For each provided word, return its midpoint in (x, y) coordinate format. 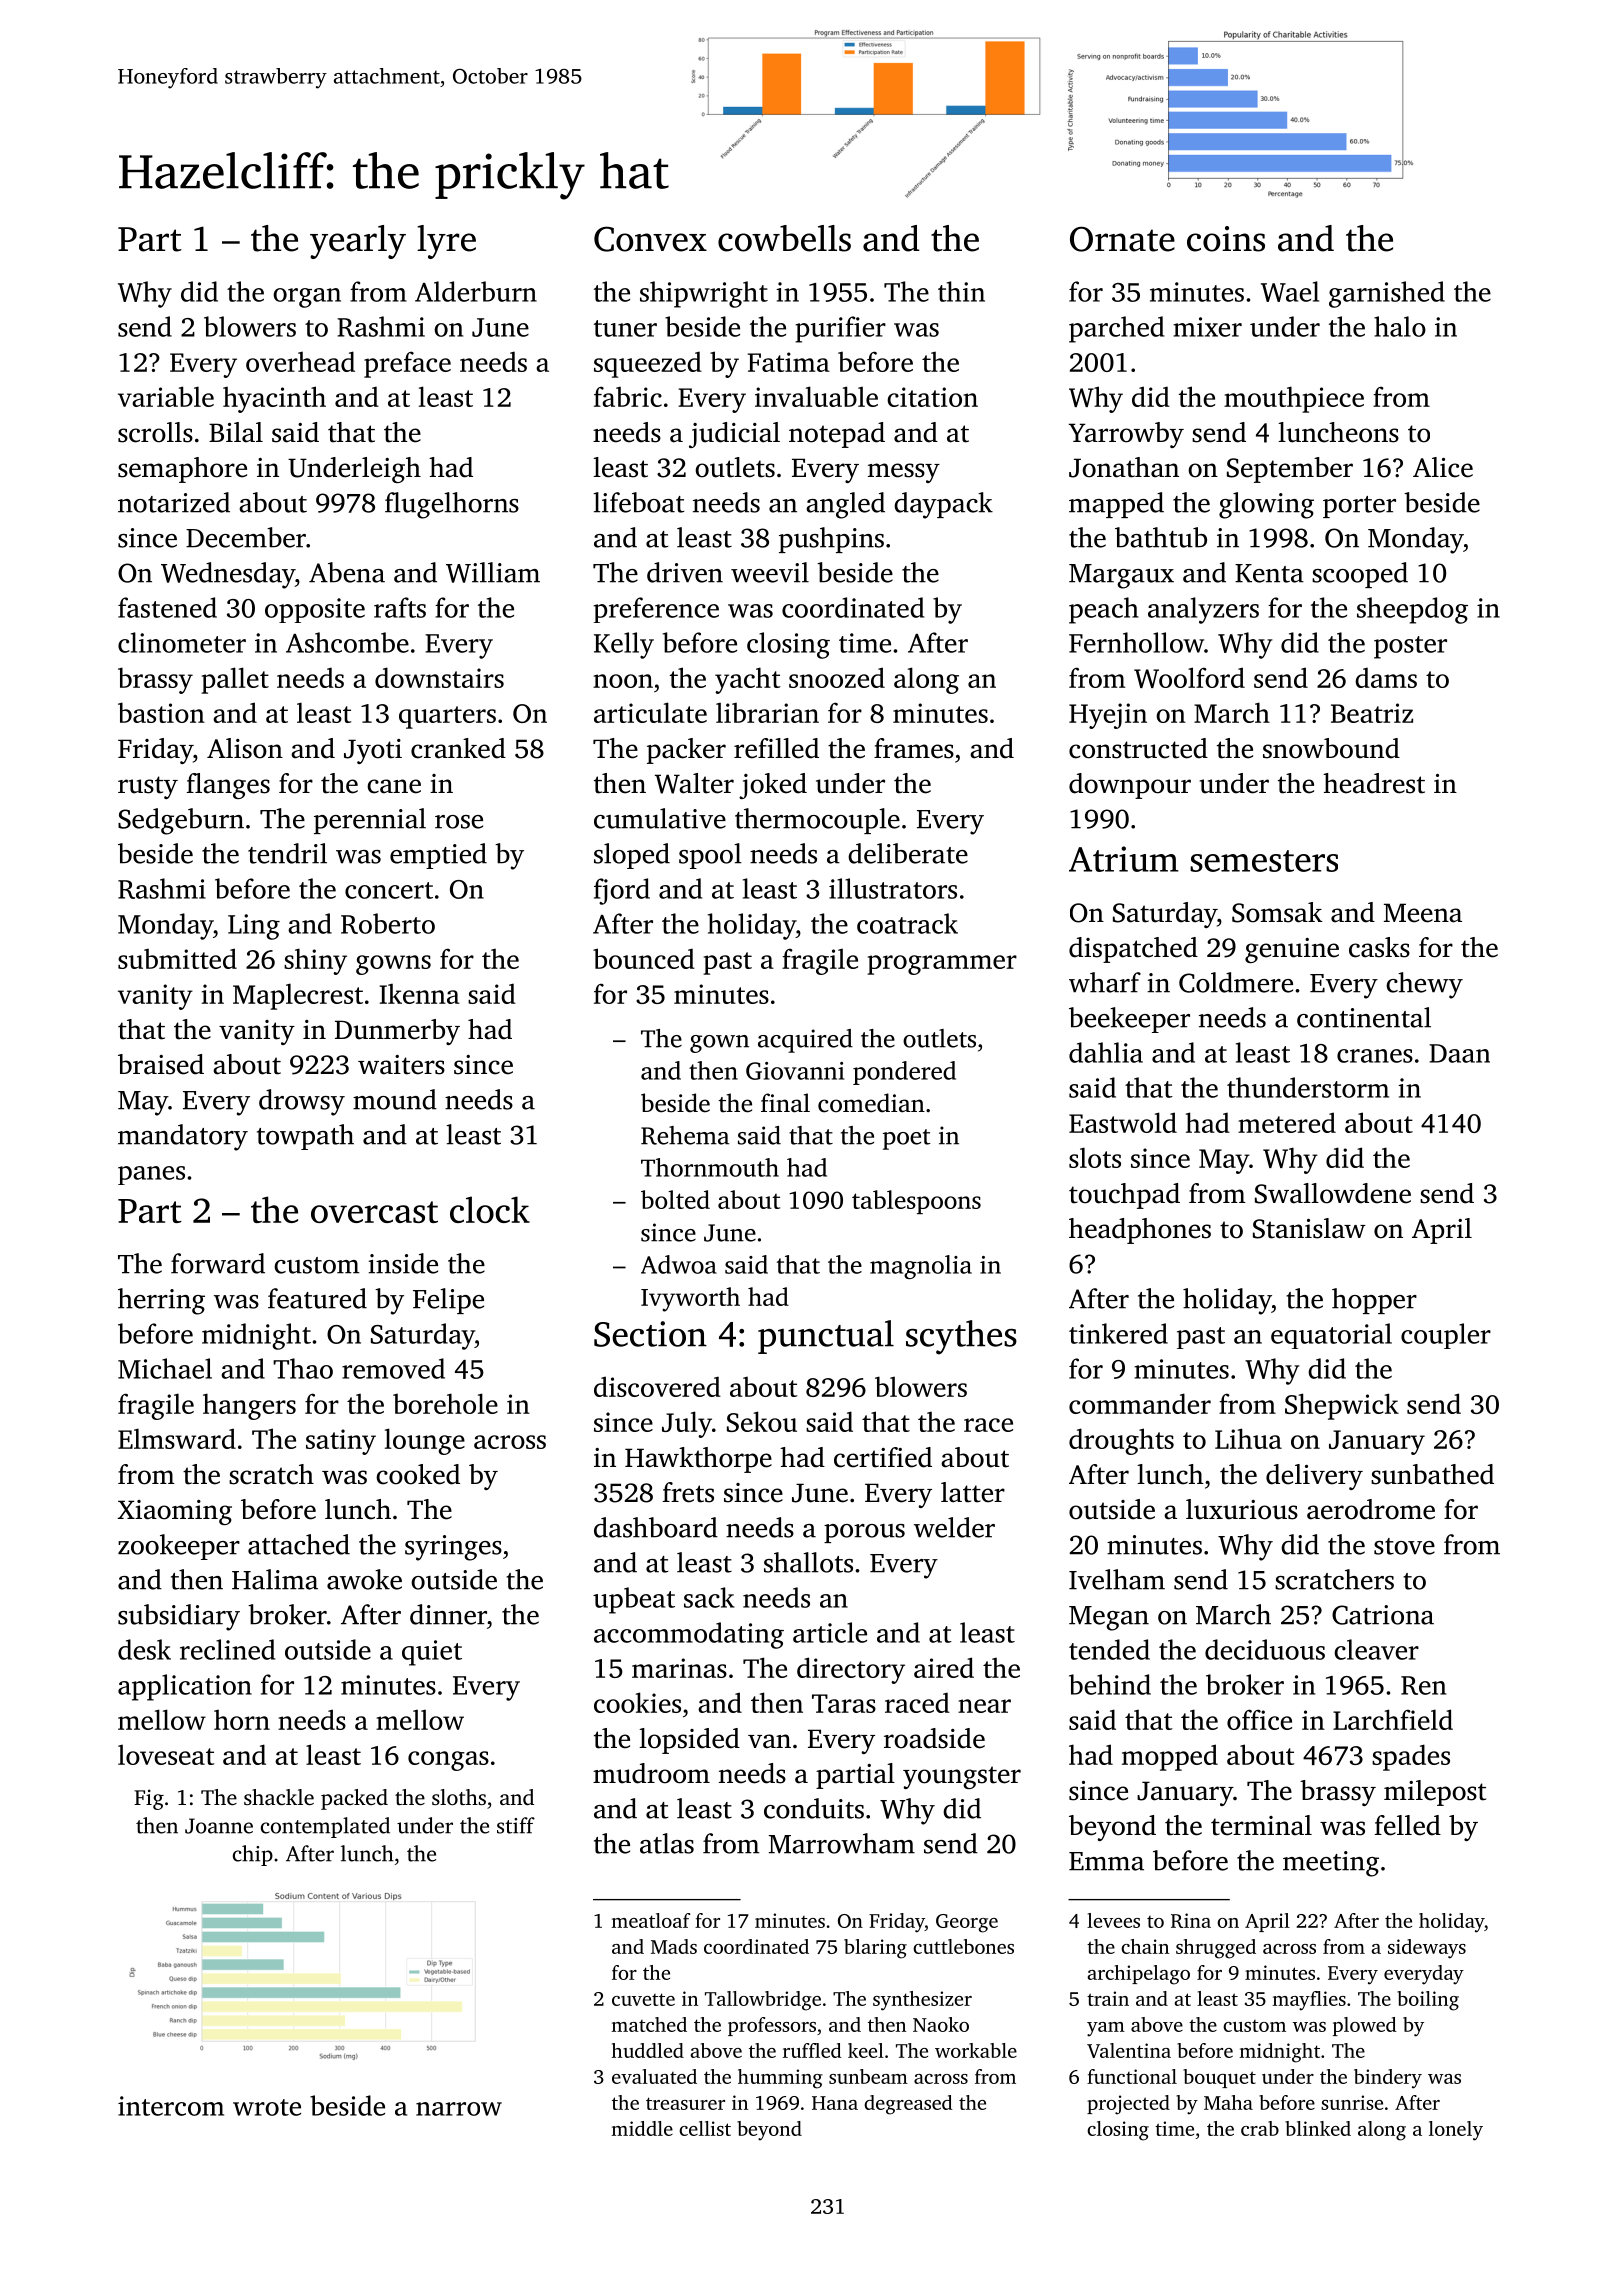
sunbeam (868, 2076)
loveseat (166, 1755)
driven (685, 572)
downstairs (439, 677)
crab (1260, 2128)
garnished (1387, 294)
